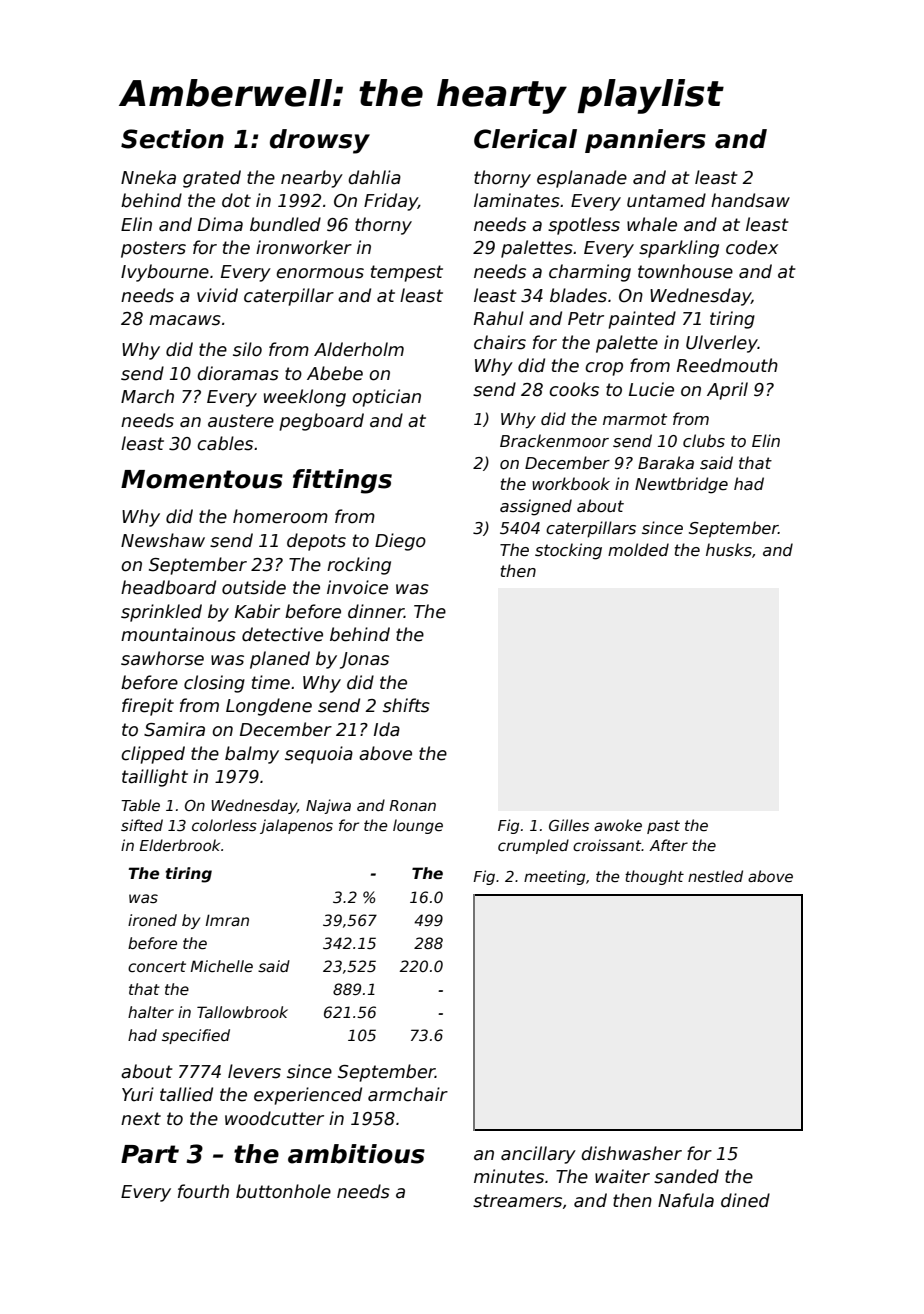 The image size is (924, 1314). I want to click on halter, so click(151, 1012).
